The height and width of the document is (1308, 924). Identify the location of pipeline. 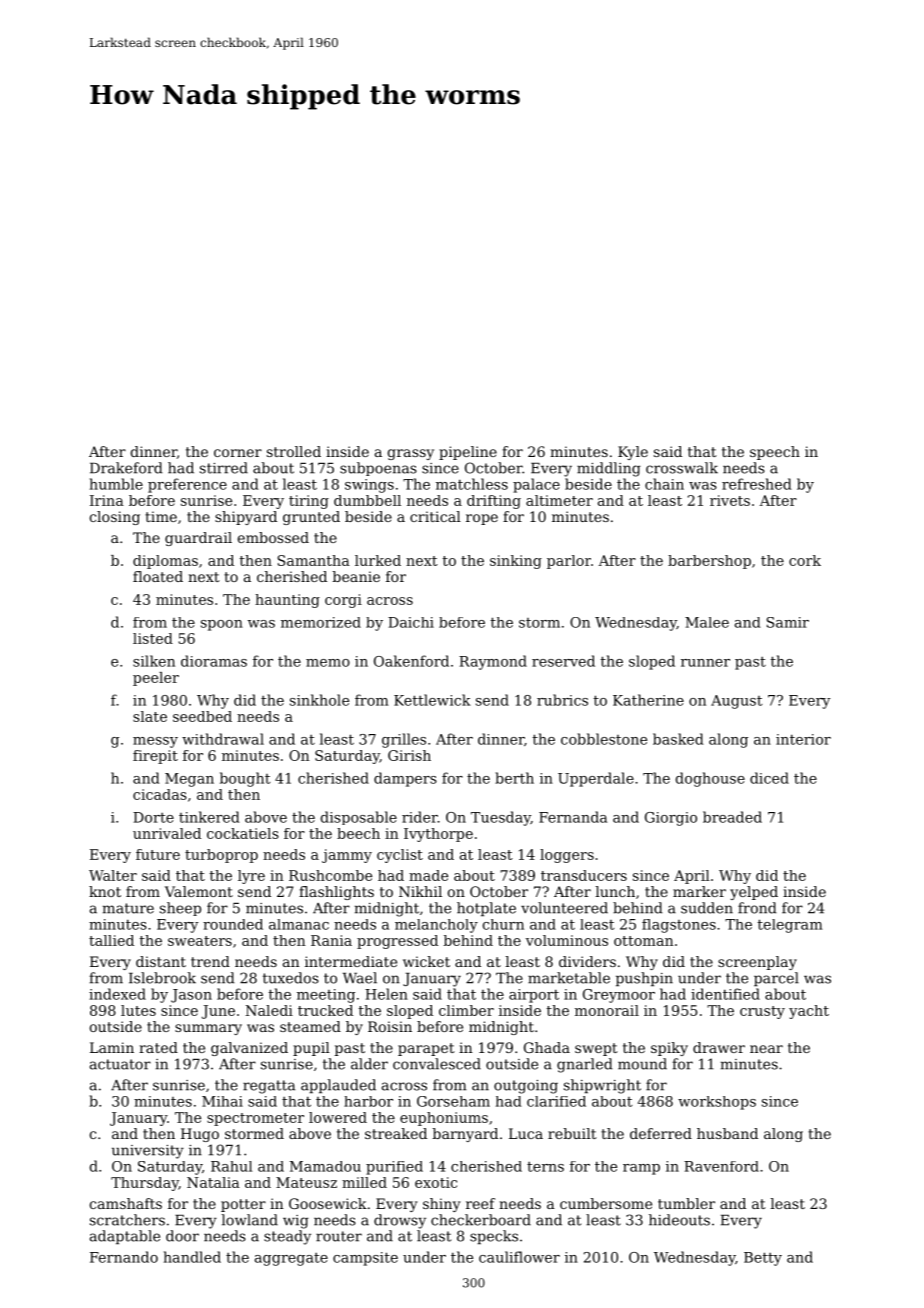
(468, 453).
